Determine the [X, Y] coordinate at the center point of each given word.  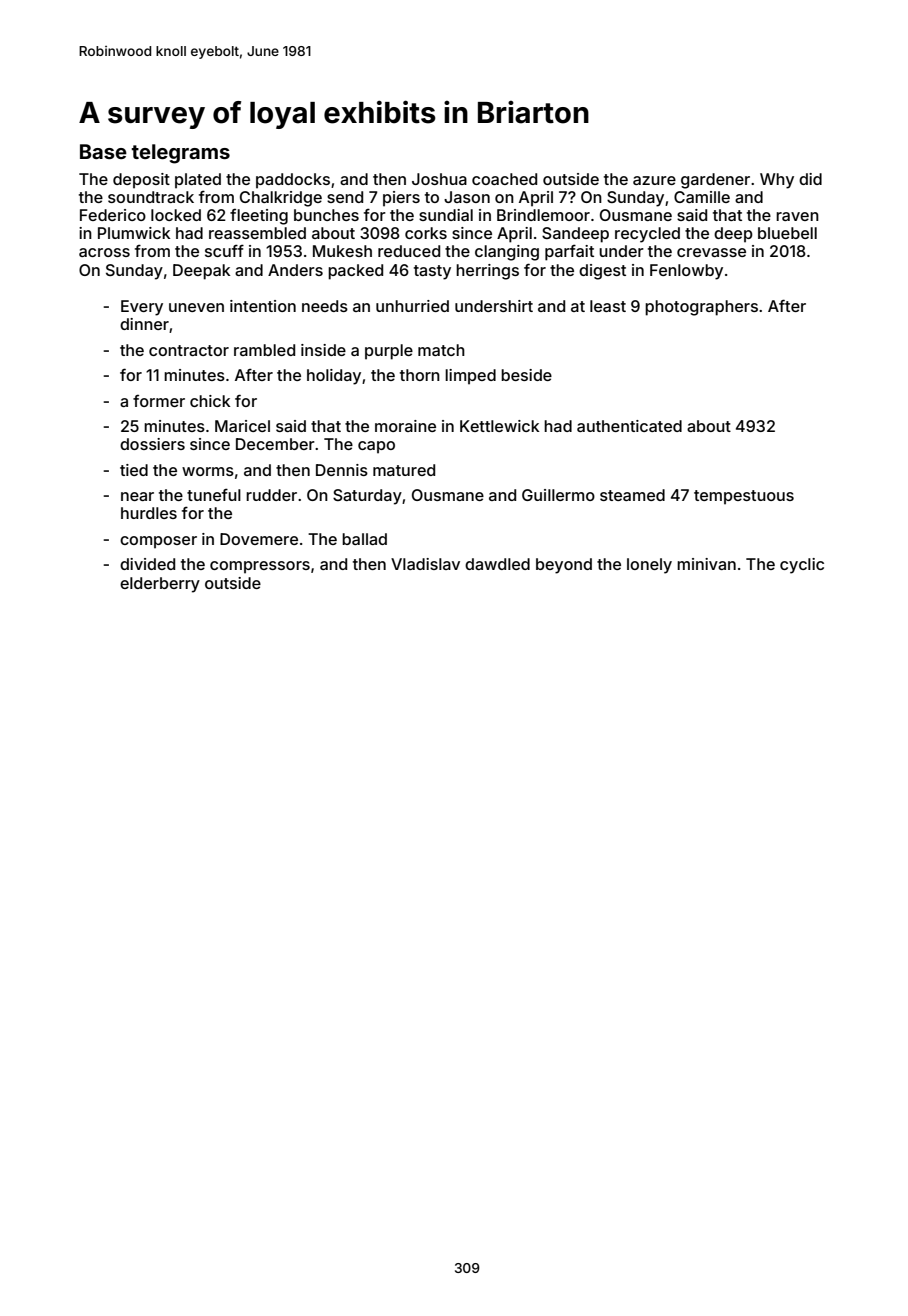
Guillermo [558, 495]
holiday [334, 377]
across [104, 252]
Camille [702, 197]
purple [389, 352]
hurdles [149, 513]
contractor [189, 350]
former [159, 401]
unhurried [412, 306]
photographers [701, 308]
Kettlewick [499, 426]
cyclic [802, 566]
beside [526, 375]
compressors [260, 567]
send [345, 197]
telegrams [181, 154]
